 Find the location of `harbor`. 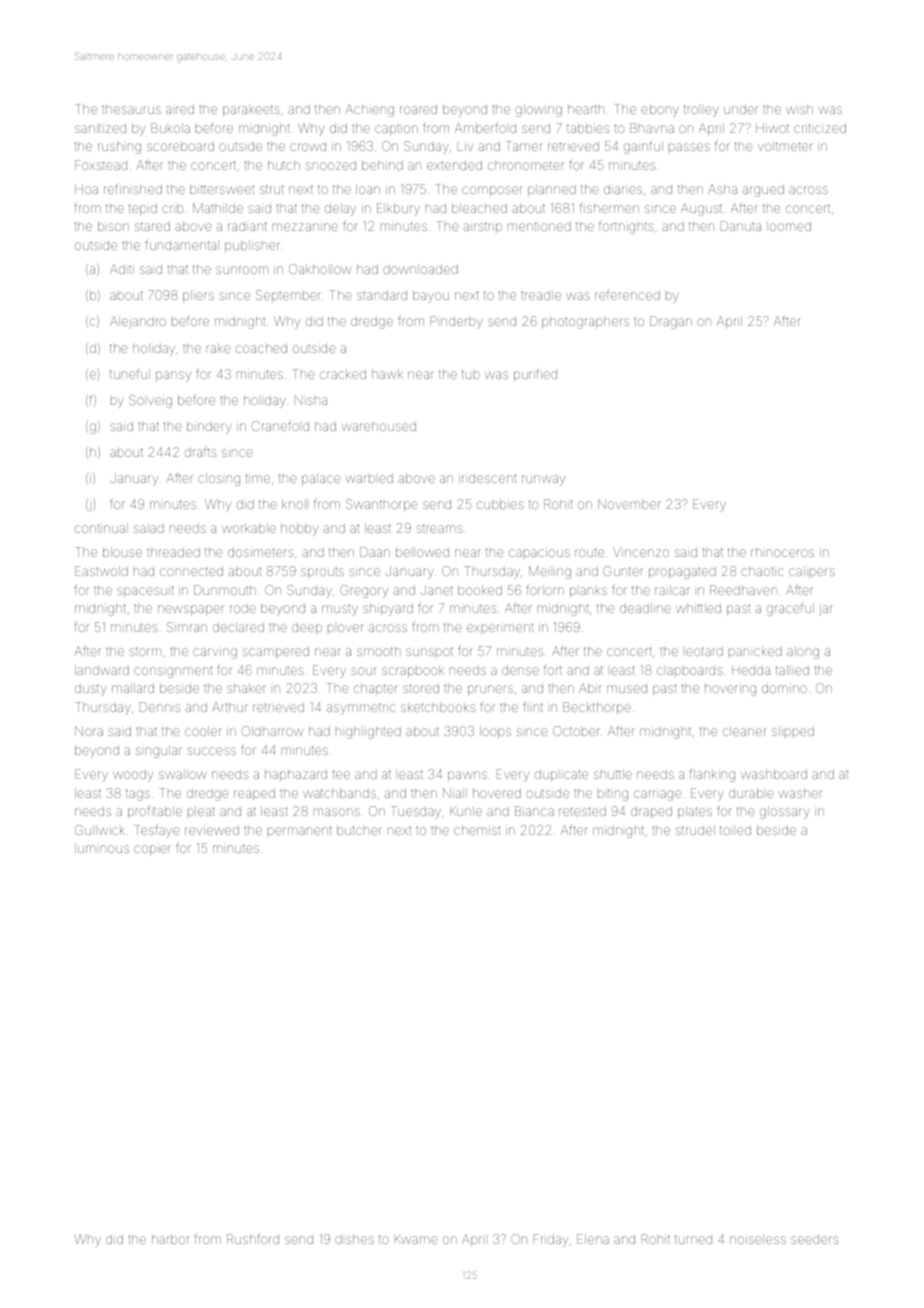

harbor is located at coordinates (170, 1239).
